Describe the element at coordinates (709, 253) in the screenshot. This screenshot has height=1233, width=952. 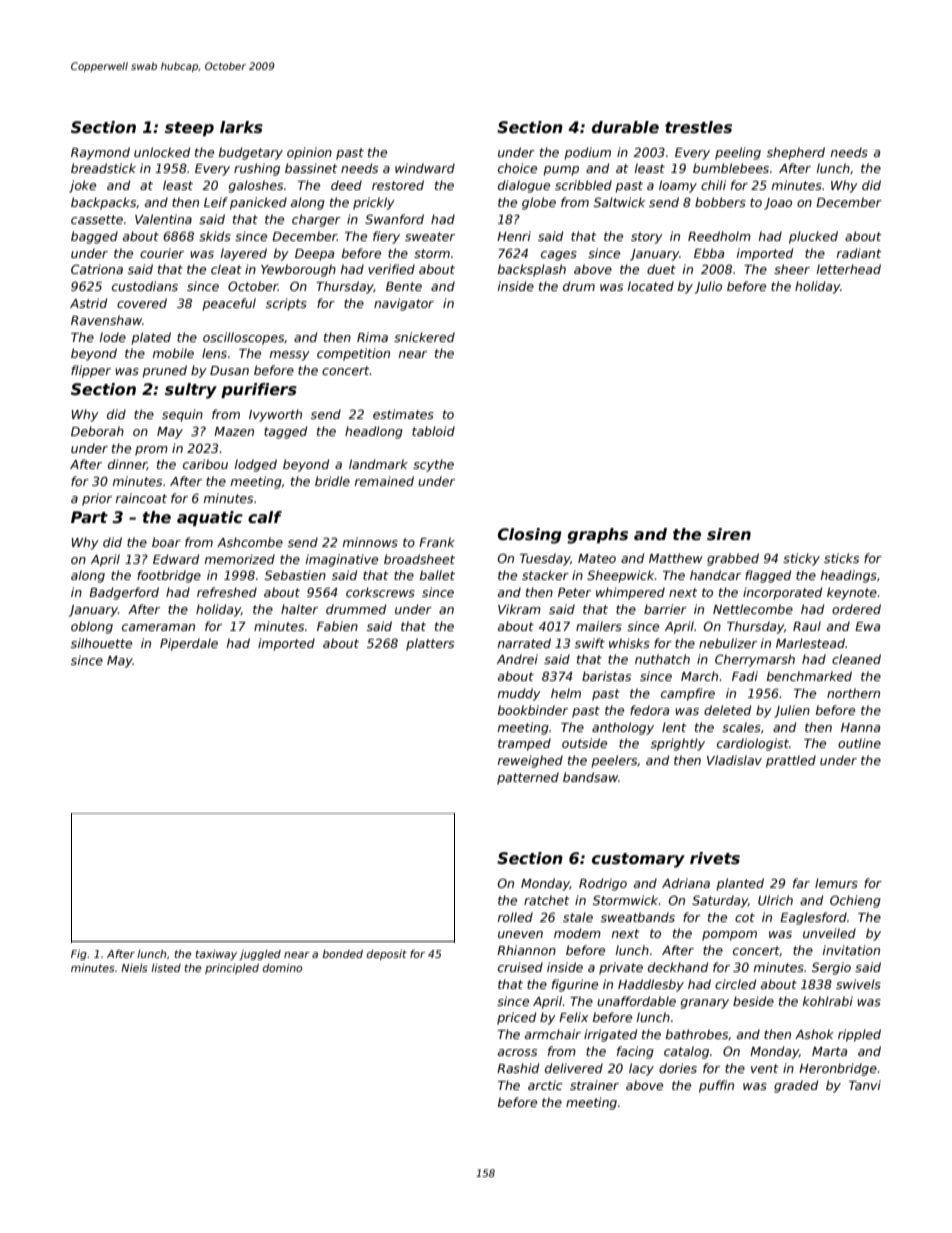
I see `Ebba` at that location.
